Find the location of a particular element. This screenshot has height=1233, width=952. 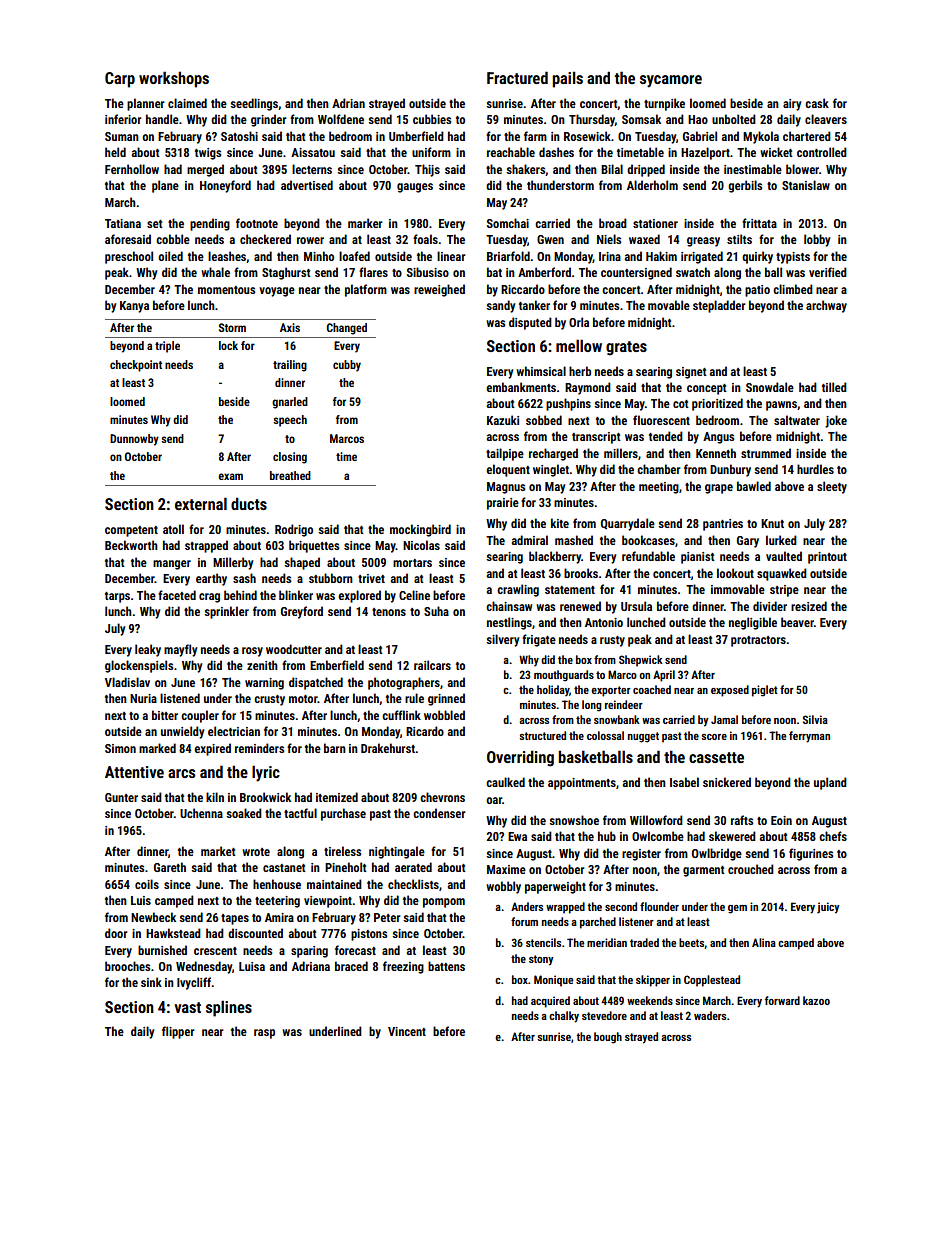

hurdles is located at coordinates (815, 469).
